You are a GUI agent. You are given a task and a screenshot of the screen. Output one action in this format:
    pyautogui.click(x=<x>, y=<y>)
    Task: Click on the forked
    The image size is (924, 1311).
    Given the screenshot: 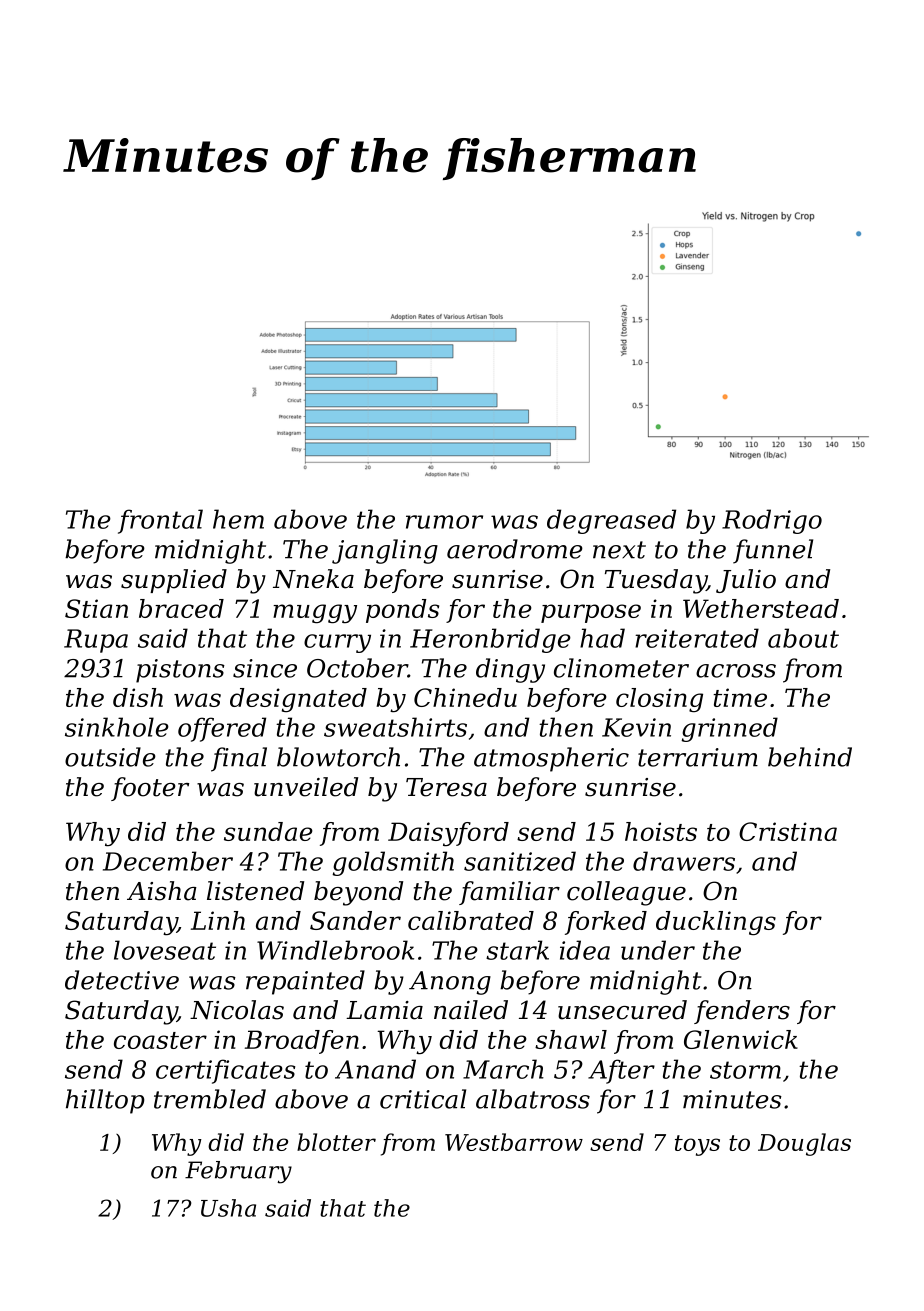 What is the action you would take?
    pyautogui.click(x=606, y=923)
